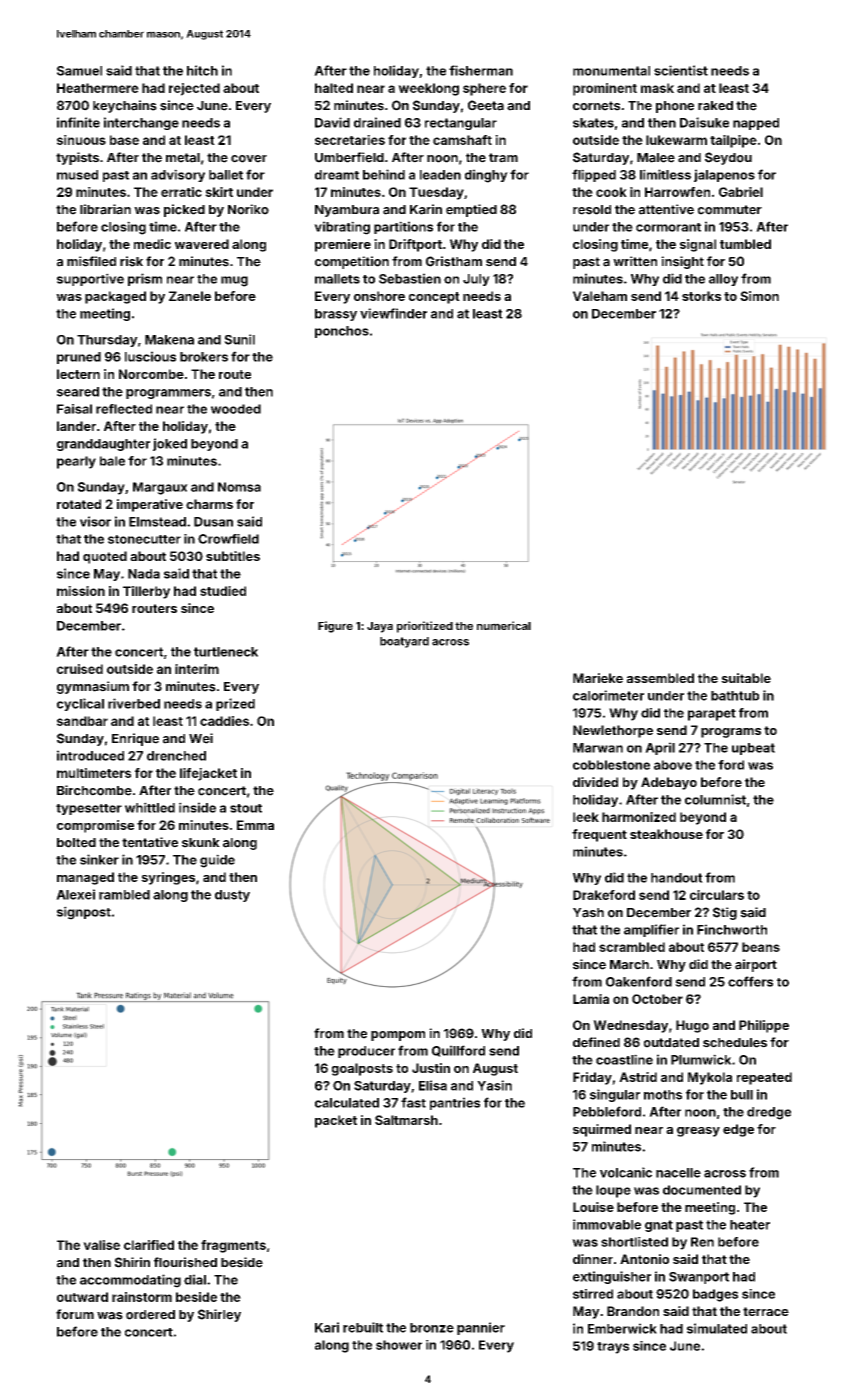 This screenshot has width=849, height=1400. I want to click on Samuel, so click(79, 71).
